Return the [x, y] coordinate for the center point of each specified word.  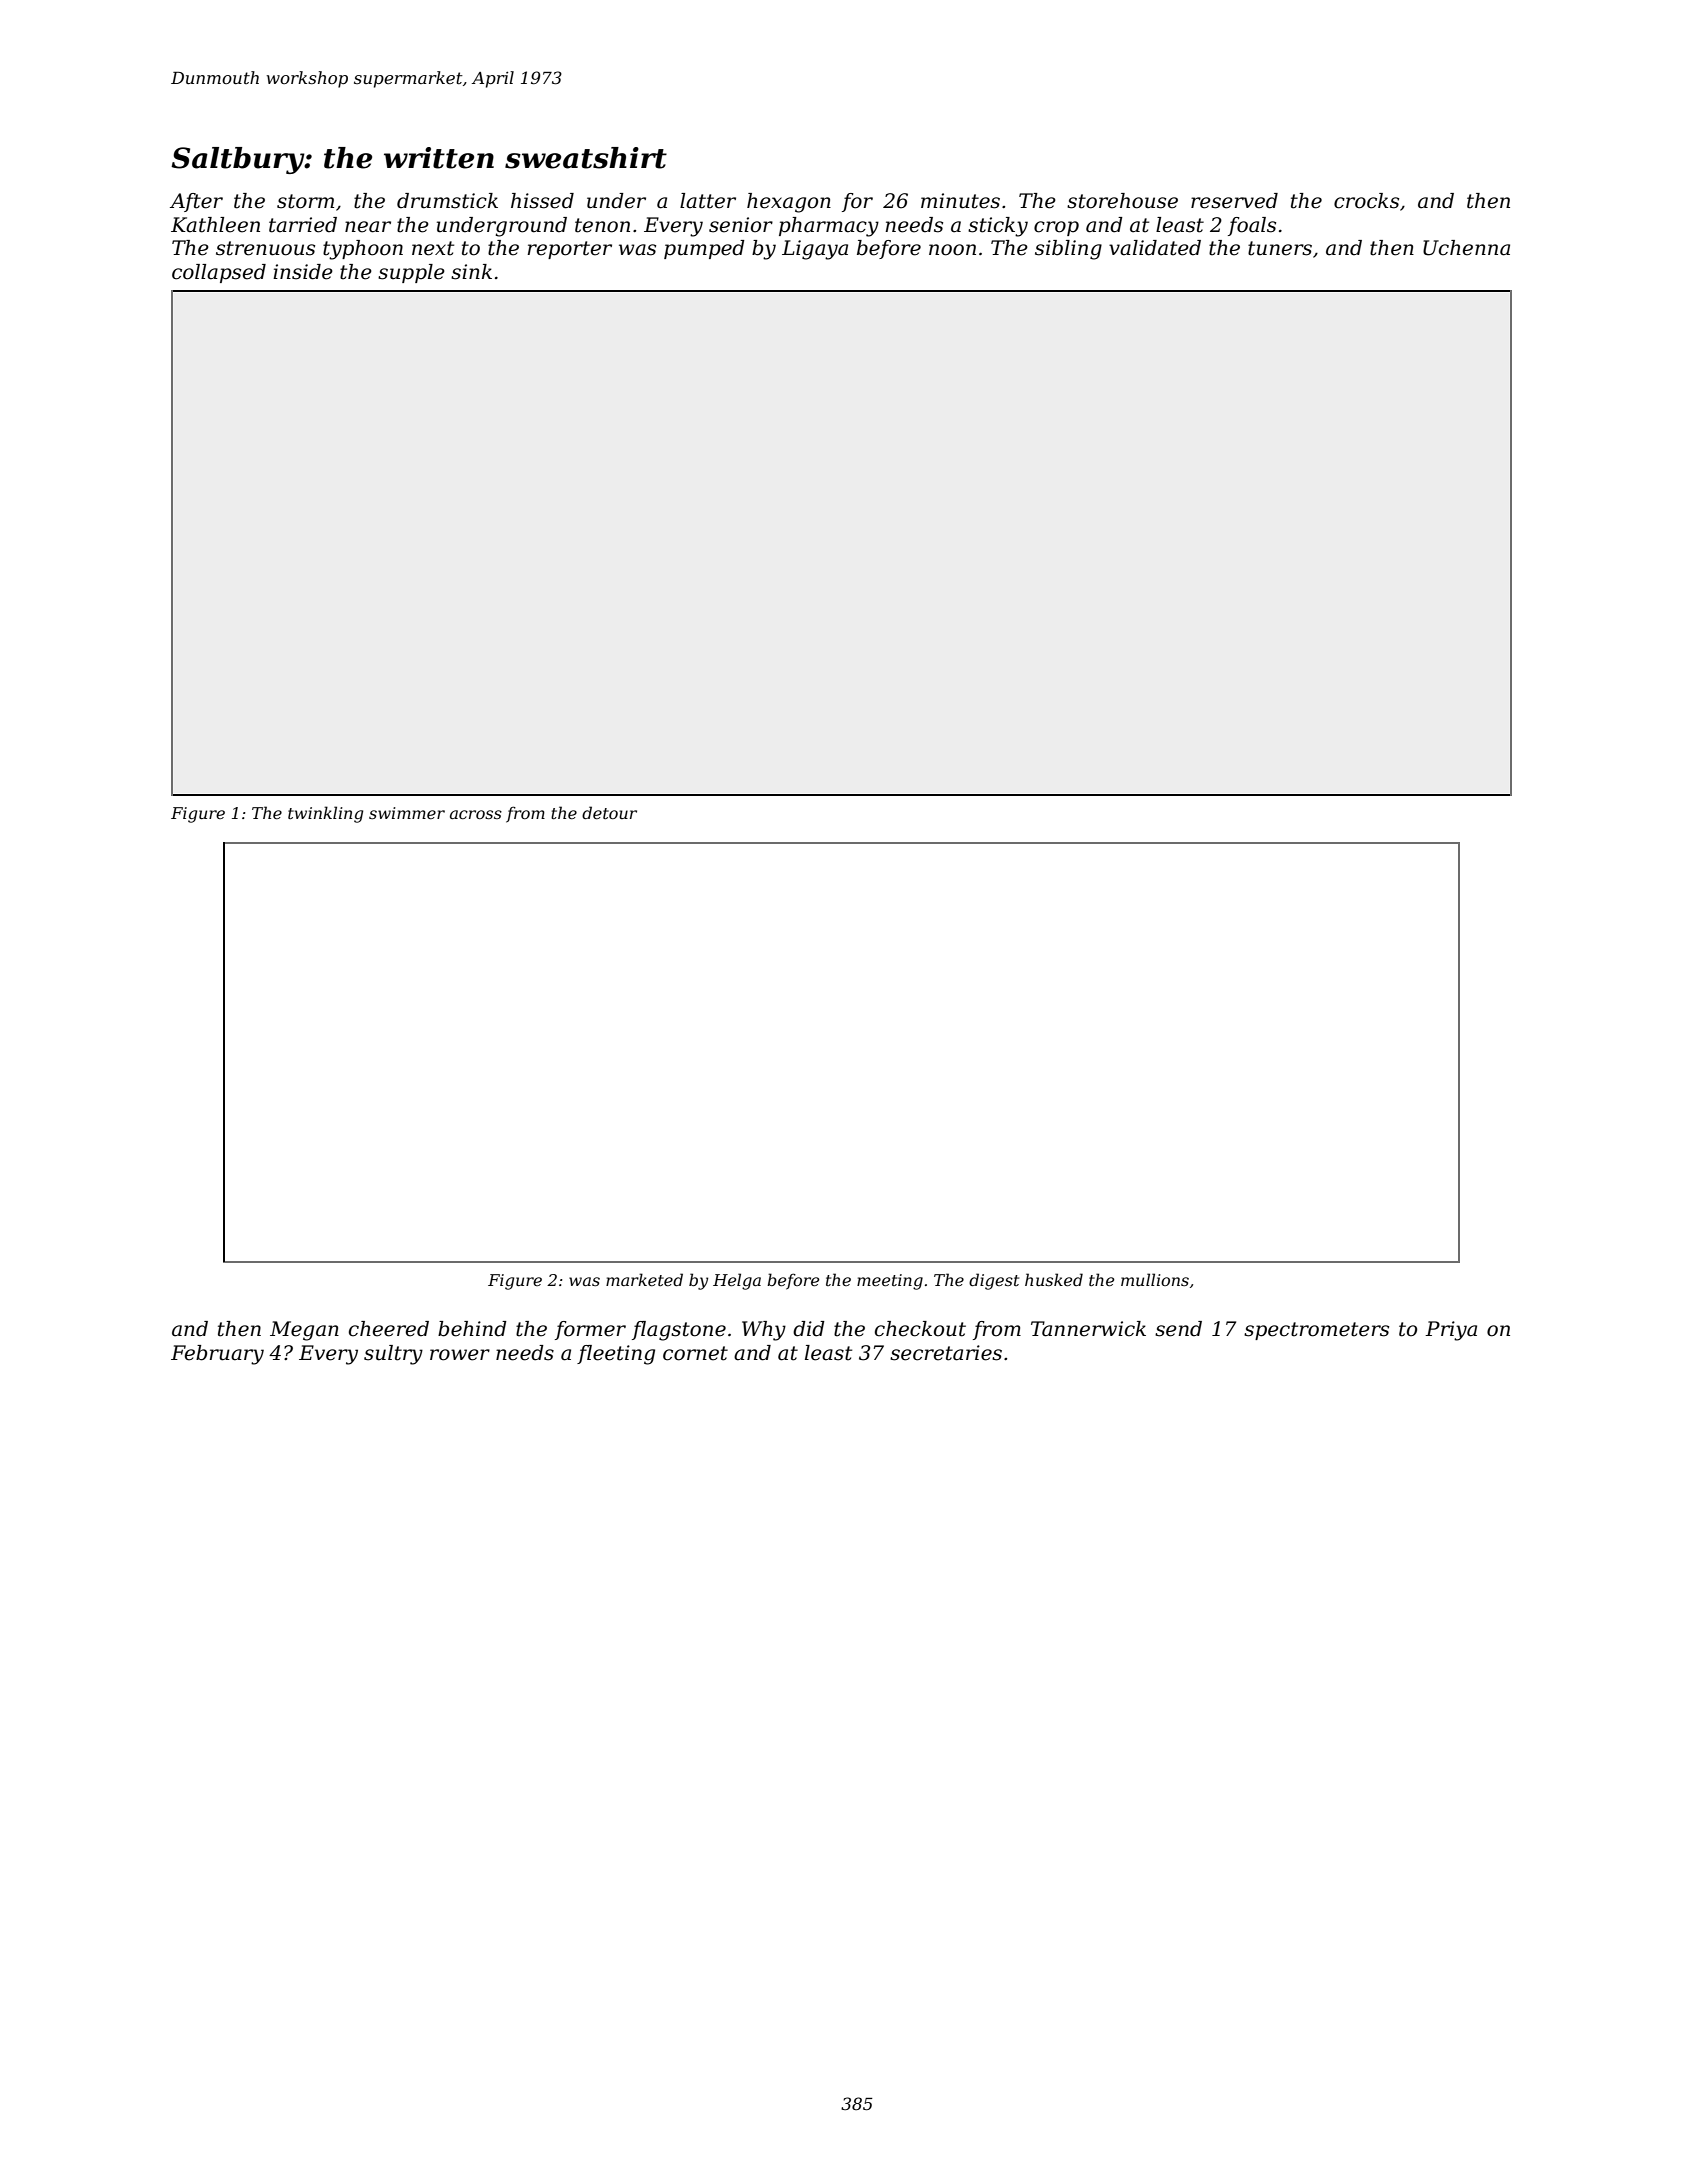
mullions [1155, 1279]
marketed [644, 1279]
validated [1155, 248]
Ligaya [815, 250]
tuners [1280, 248]
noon [952, 250]
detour [609, 812]
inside [303, 272]
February [217, 1355]
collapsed [219, 273]
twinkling [325, 814]
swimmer [407, 813]
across [476, 814]
